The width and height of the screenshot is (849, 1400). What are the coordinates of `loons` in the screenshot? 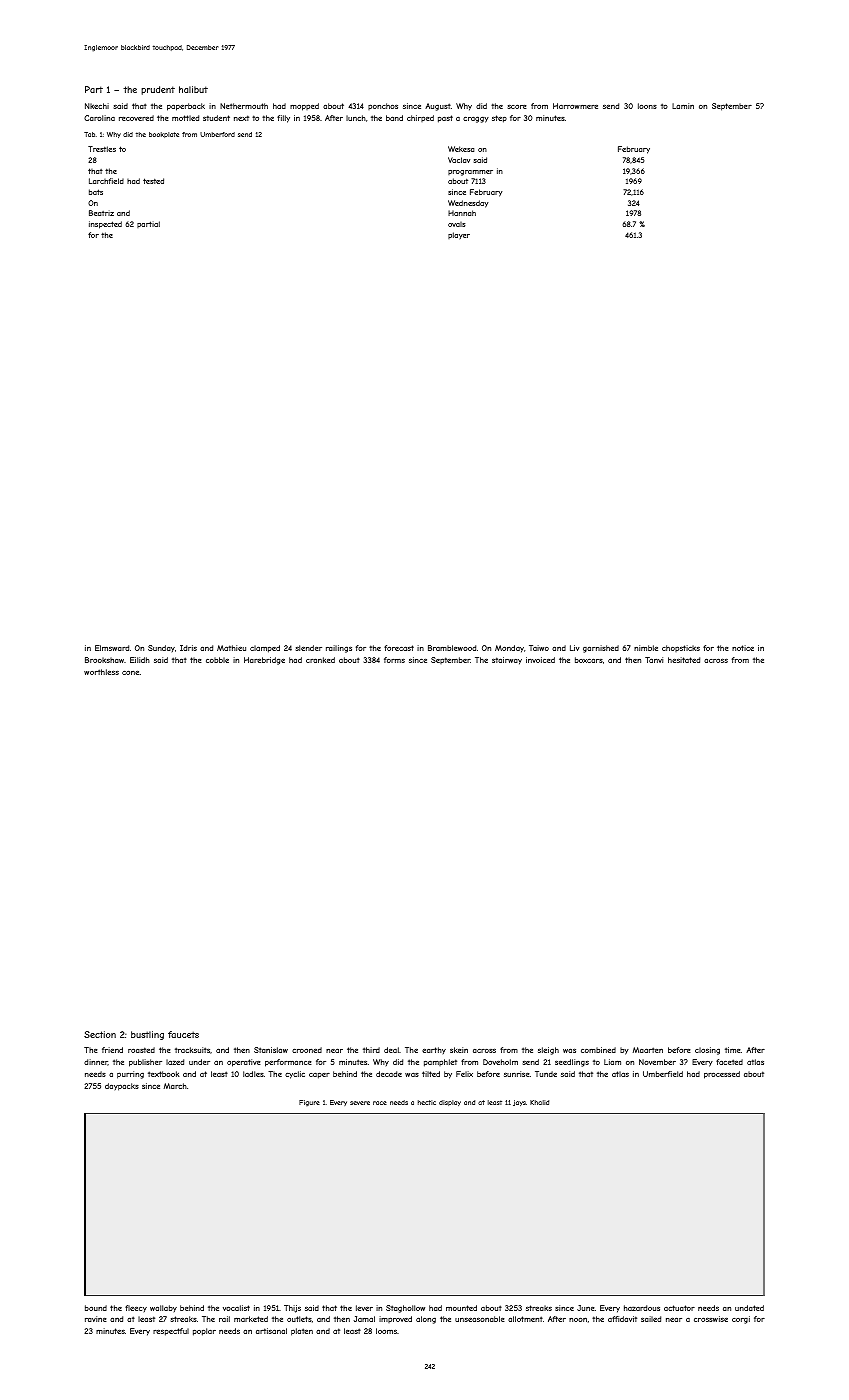 It's located at (647, 106).
